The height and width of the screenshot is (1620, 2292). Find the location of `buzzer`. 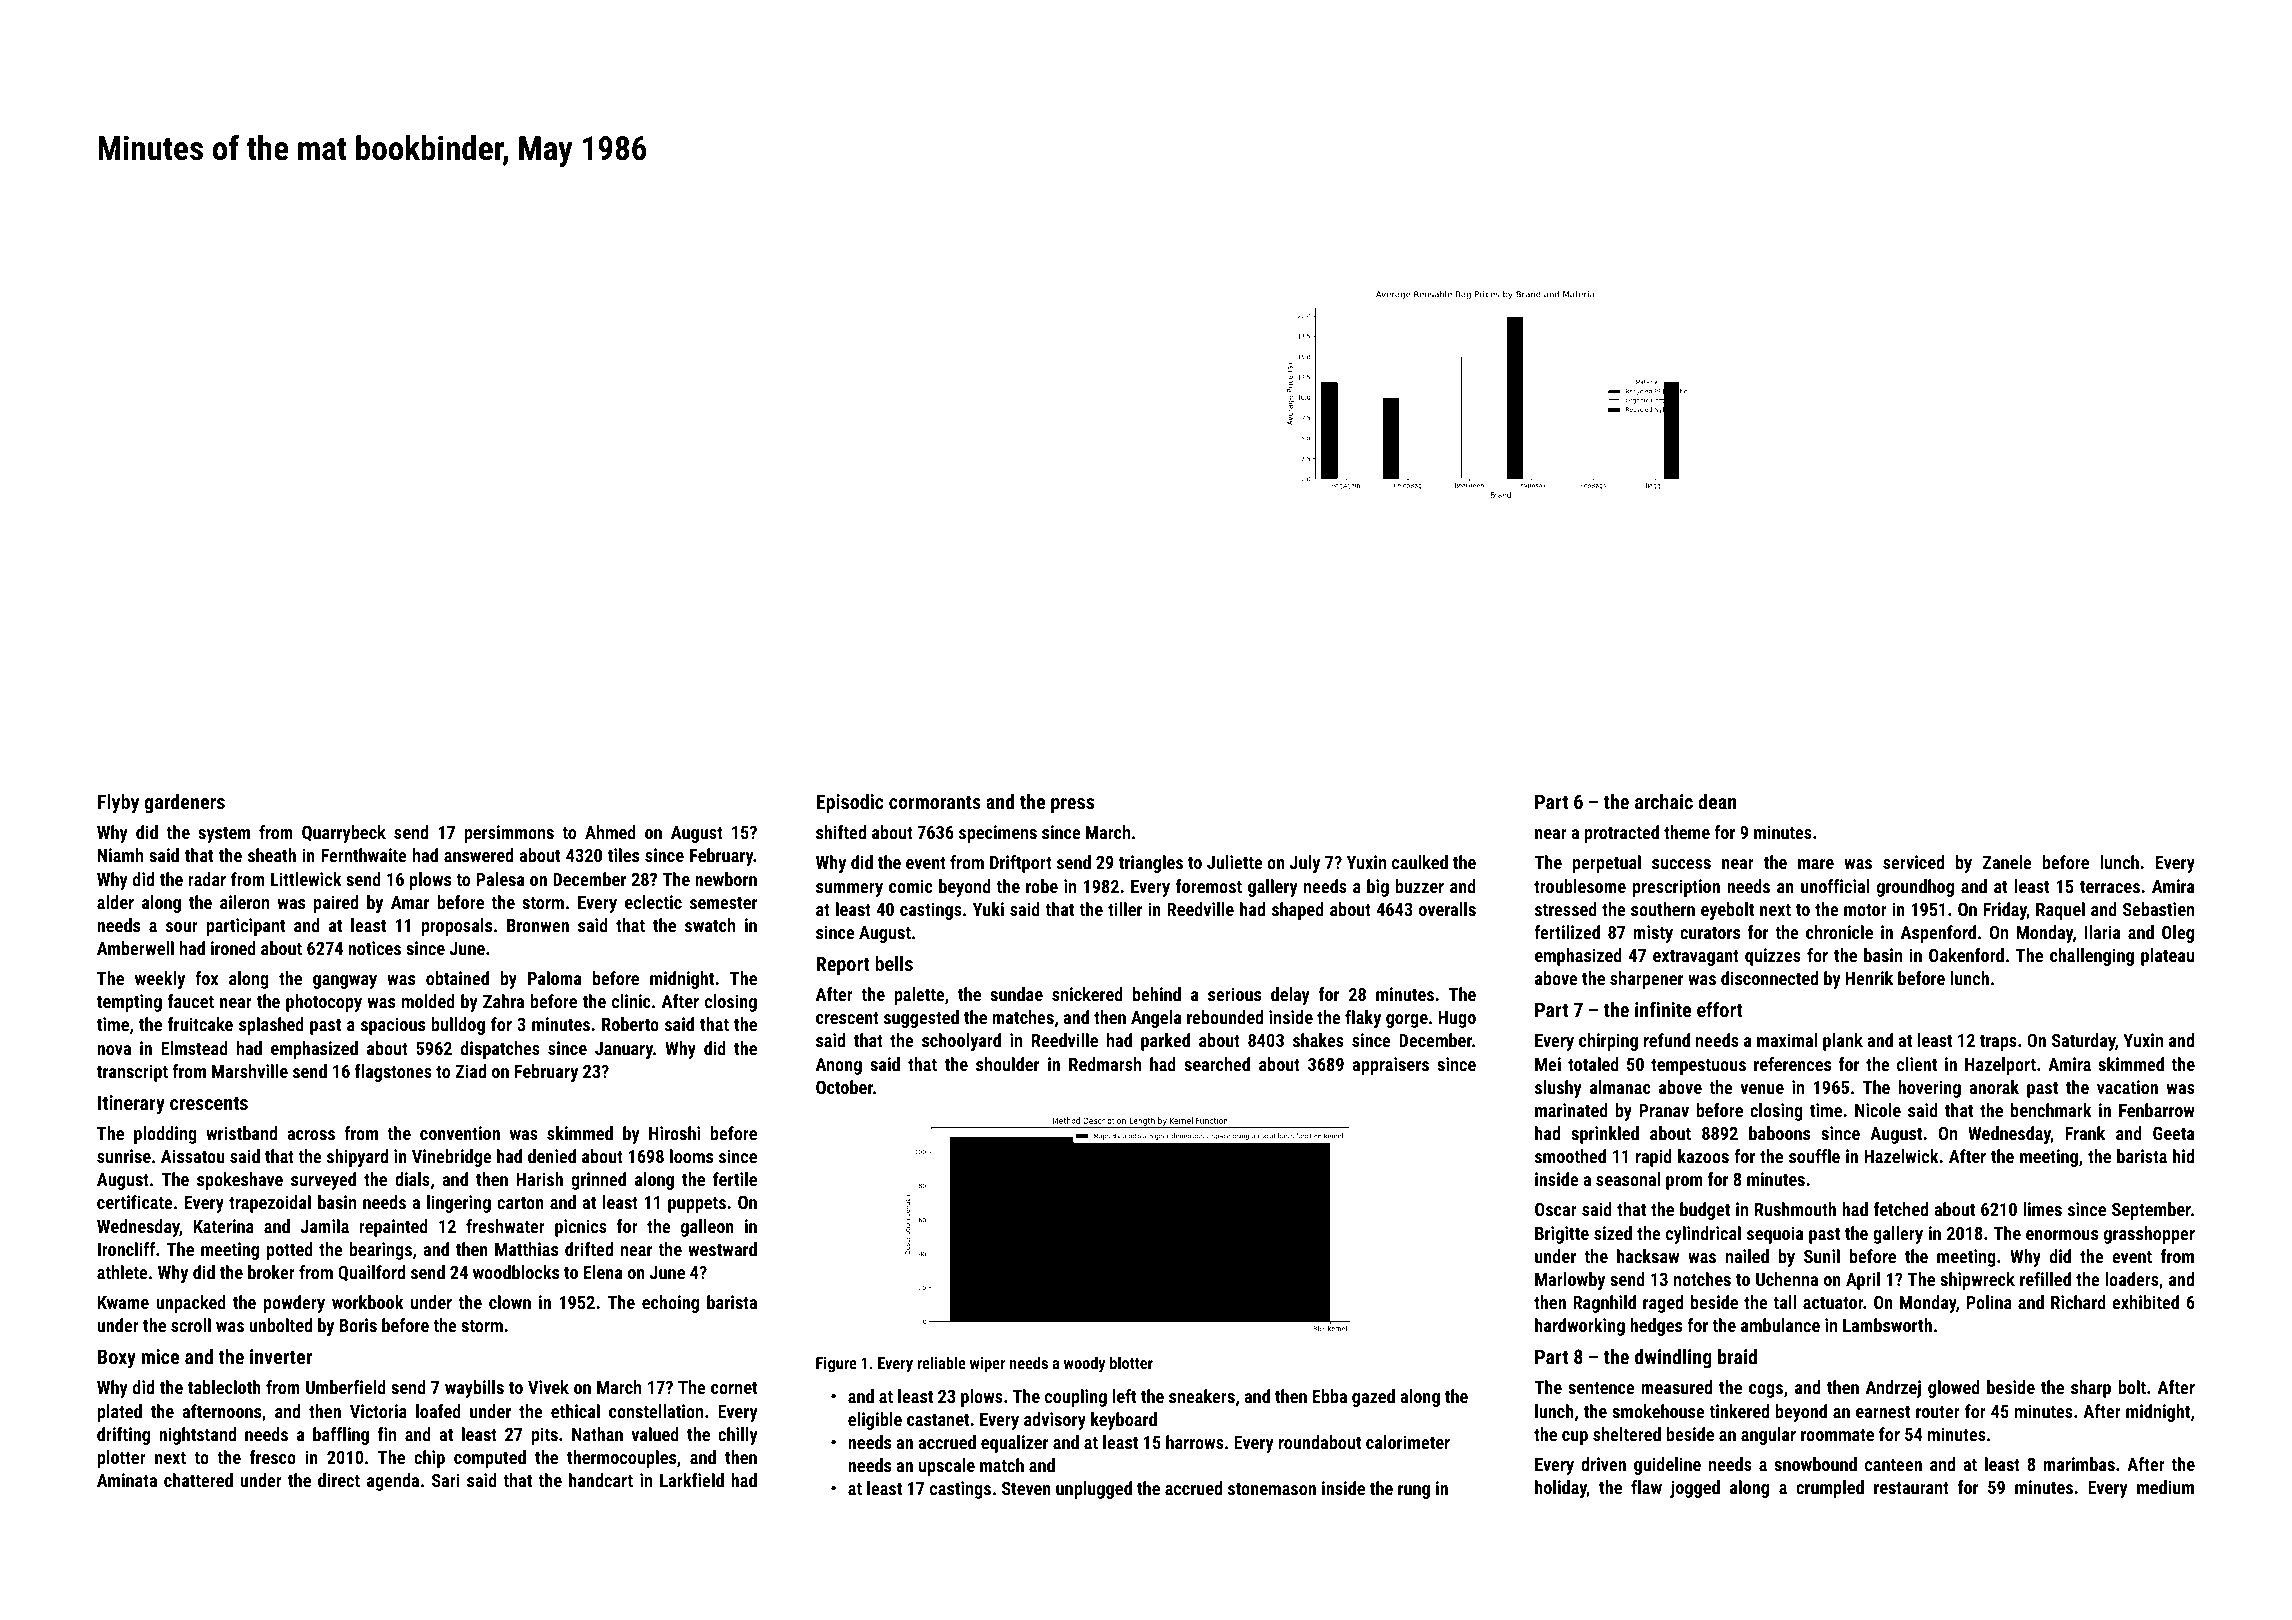

buzzer is located at coordinates (1419, 886).
